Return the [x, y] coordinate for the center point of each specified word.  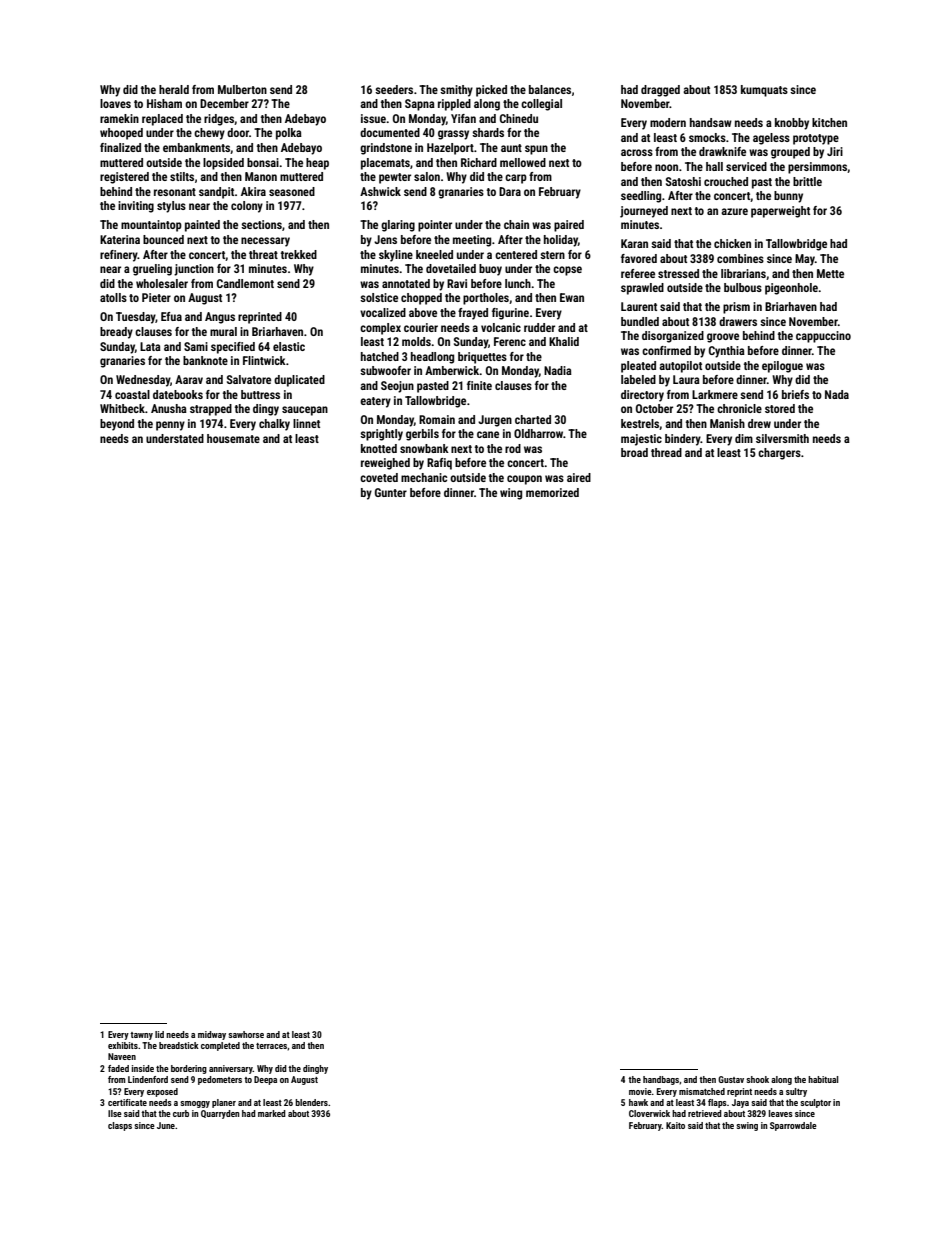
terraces [271, 1046]
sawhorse [246, 1034]
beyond [117, 425]
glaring [398, 226]
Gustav [731, 1079]
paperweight [780, 212]
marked [272, 1113]
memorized [552, 492]
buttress [260, 394]
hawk [638, 1102]
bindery [683, 440]
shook [757, 1079]
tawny [141, 1036]
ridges [219, 120]
